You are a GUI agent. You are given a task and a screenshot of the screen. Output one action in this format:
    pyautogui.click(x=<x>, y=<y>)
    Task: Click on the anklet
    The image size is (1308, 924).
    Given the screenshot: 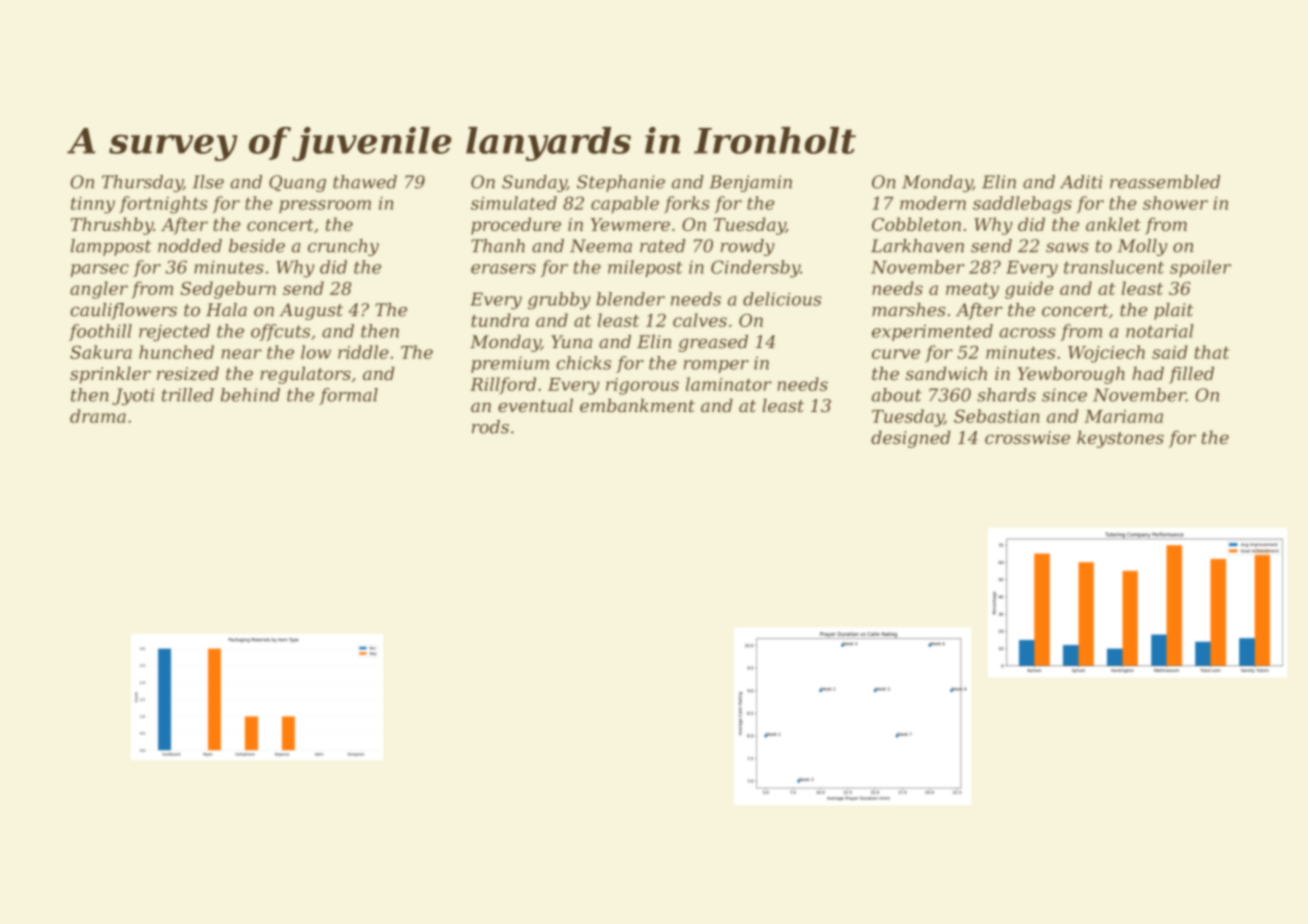 What is the action you would take?
    pyautogui.click(x=1113, y=224)
